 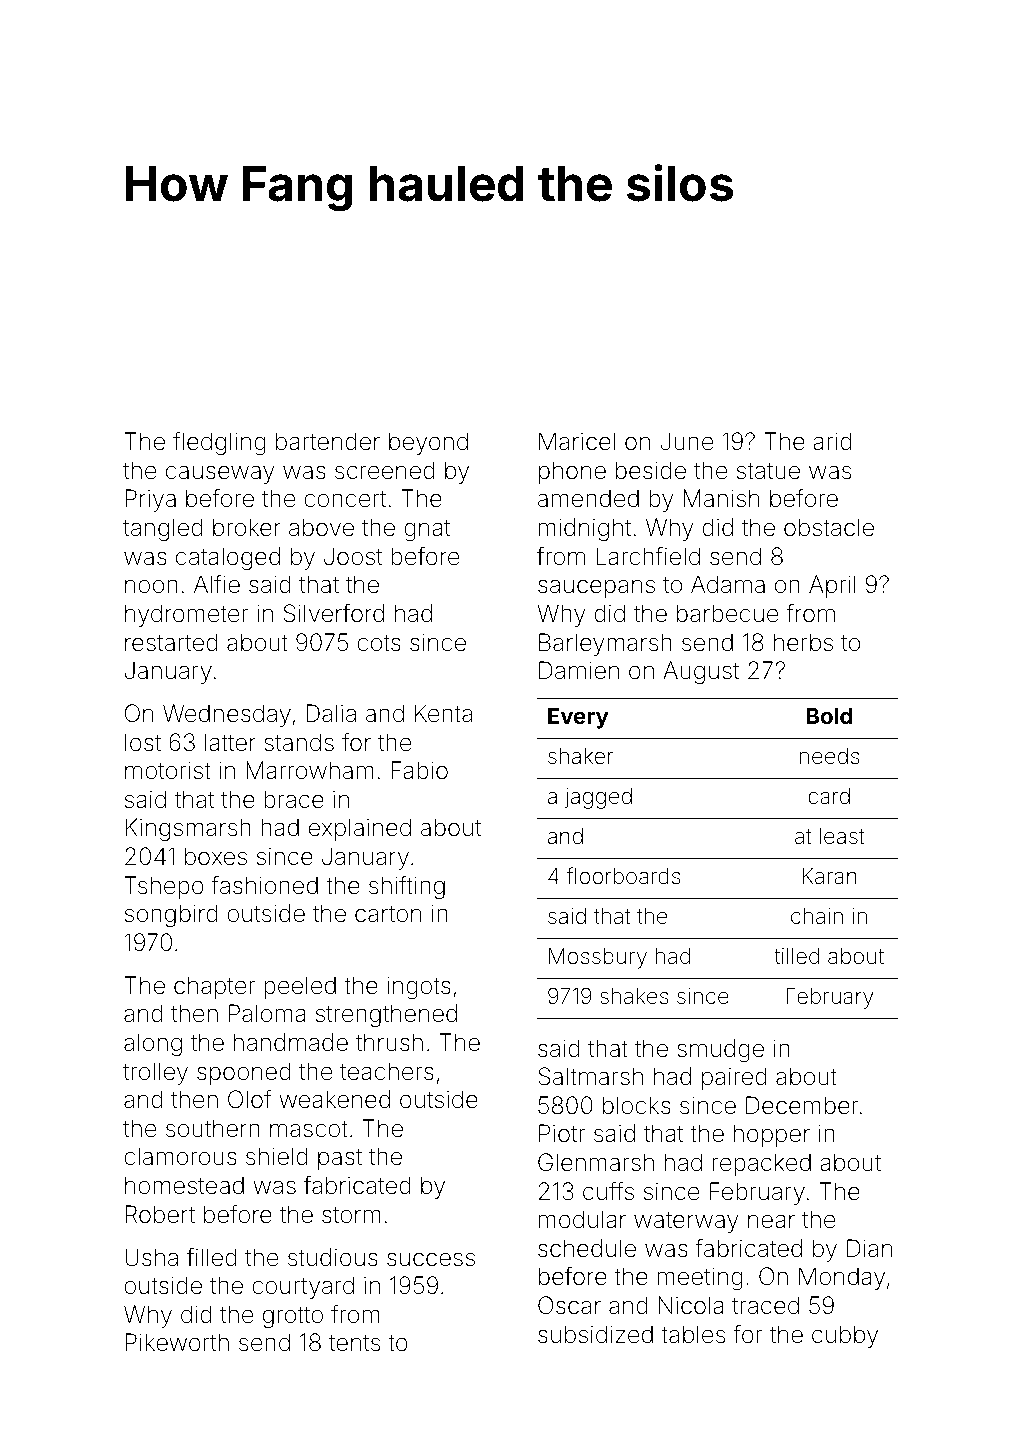 I want to click on hopper, so click(x=772, y=1135).
